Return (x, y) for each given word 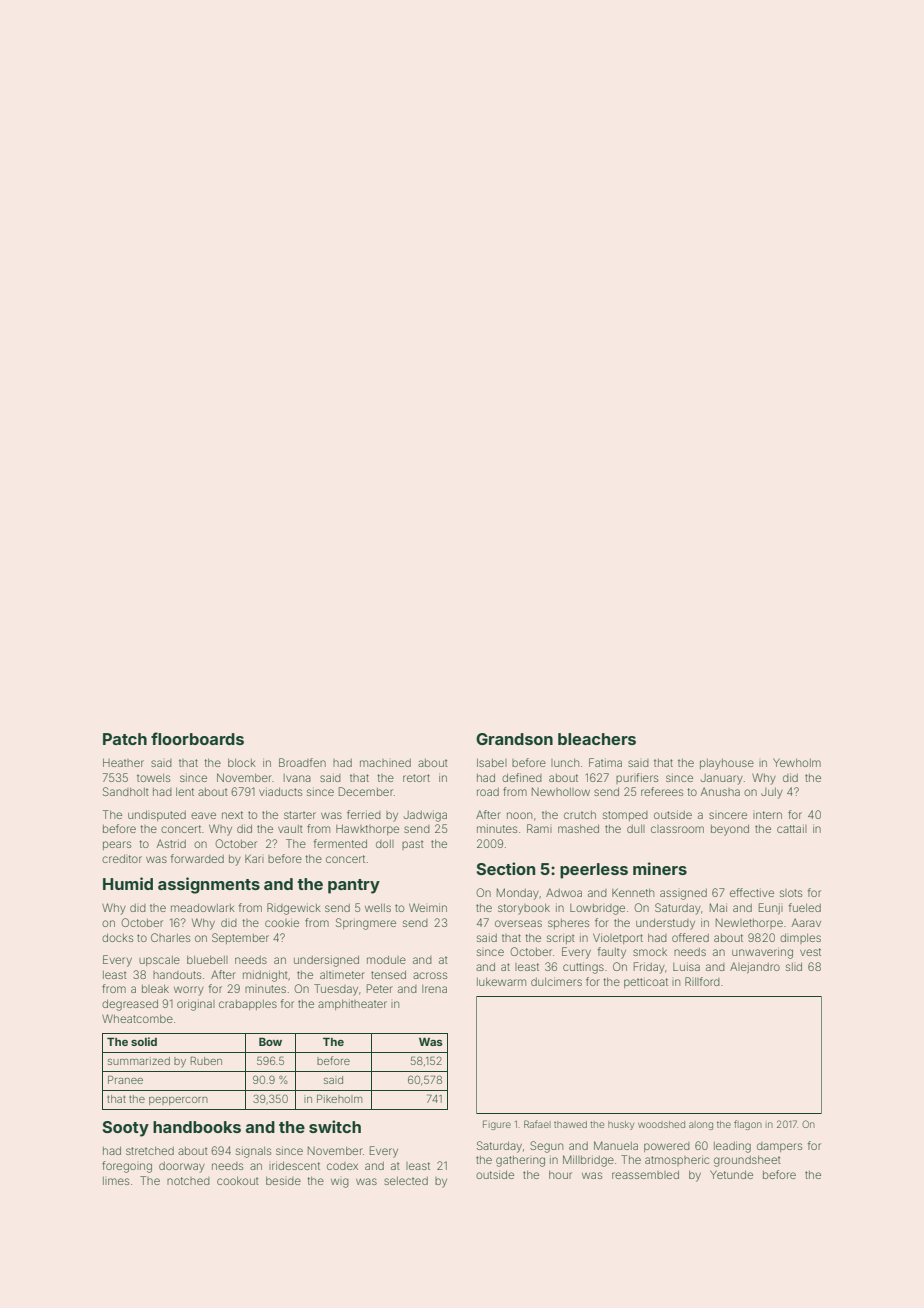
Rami (539, 828)
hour (560, 1175)
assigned (683, 894)
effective (752, 892)
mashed (578, 829)
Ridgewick (294, 909)
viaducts (280, 791)
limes (116, 1181)
